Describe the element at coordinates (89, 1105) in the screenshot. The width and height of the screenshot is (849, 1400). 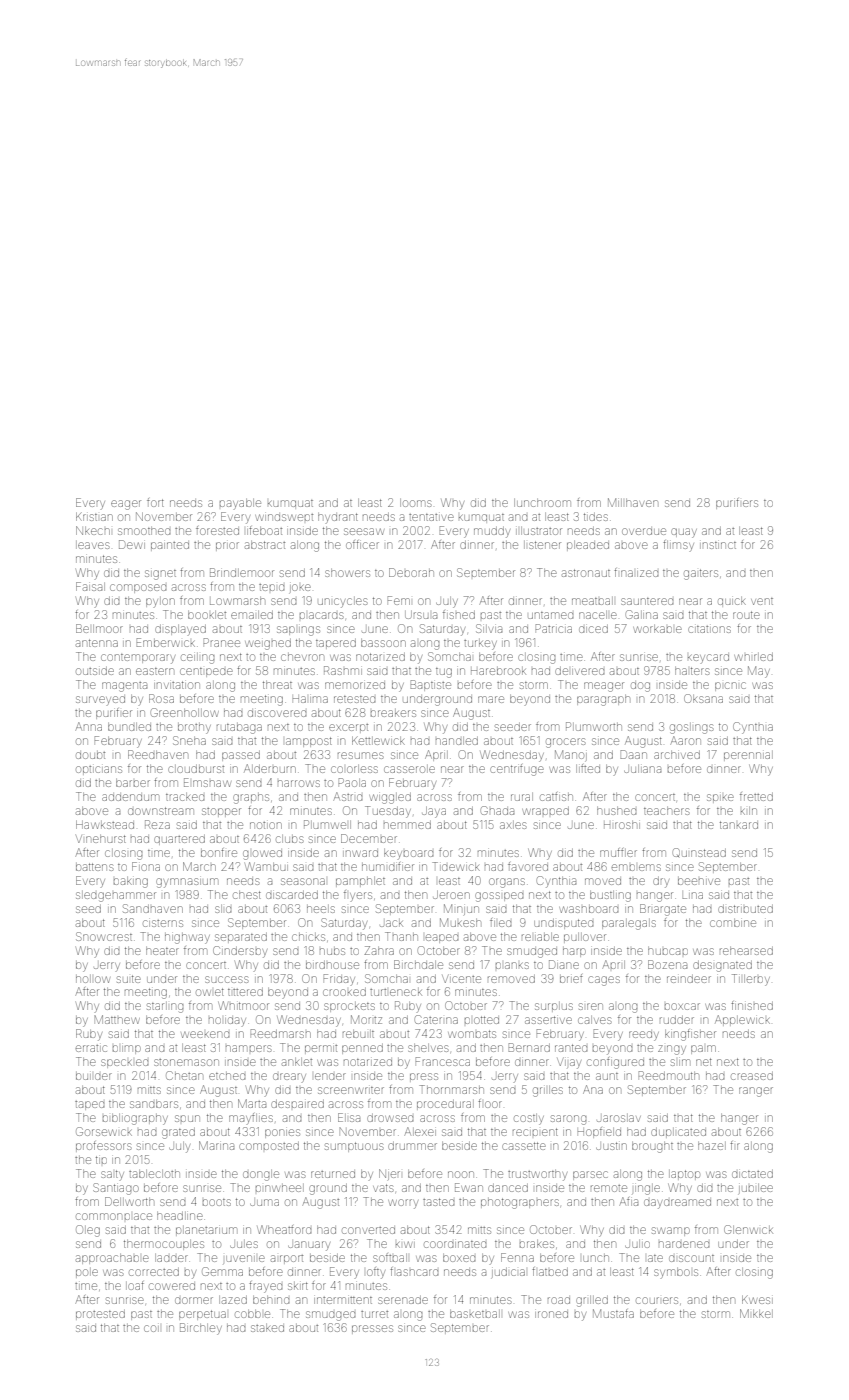
I see `taped` at that location.
